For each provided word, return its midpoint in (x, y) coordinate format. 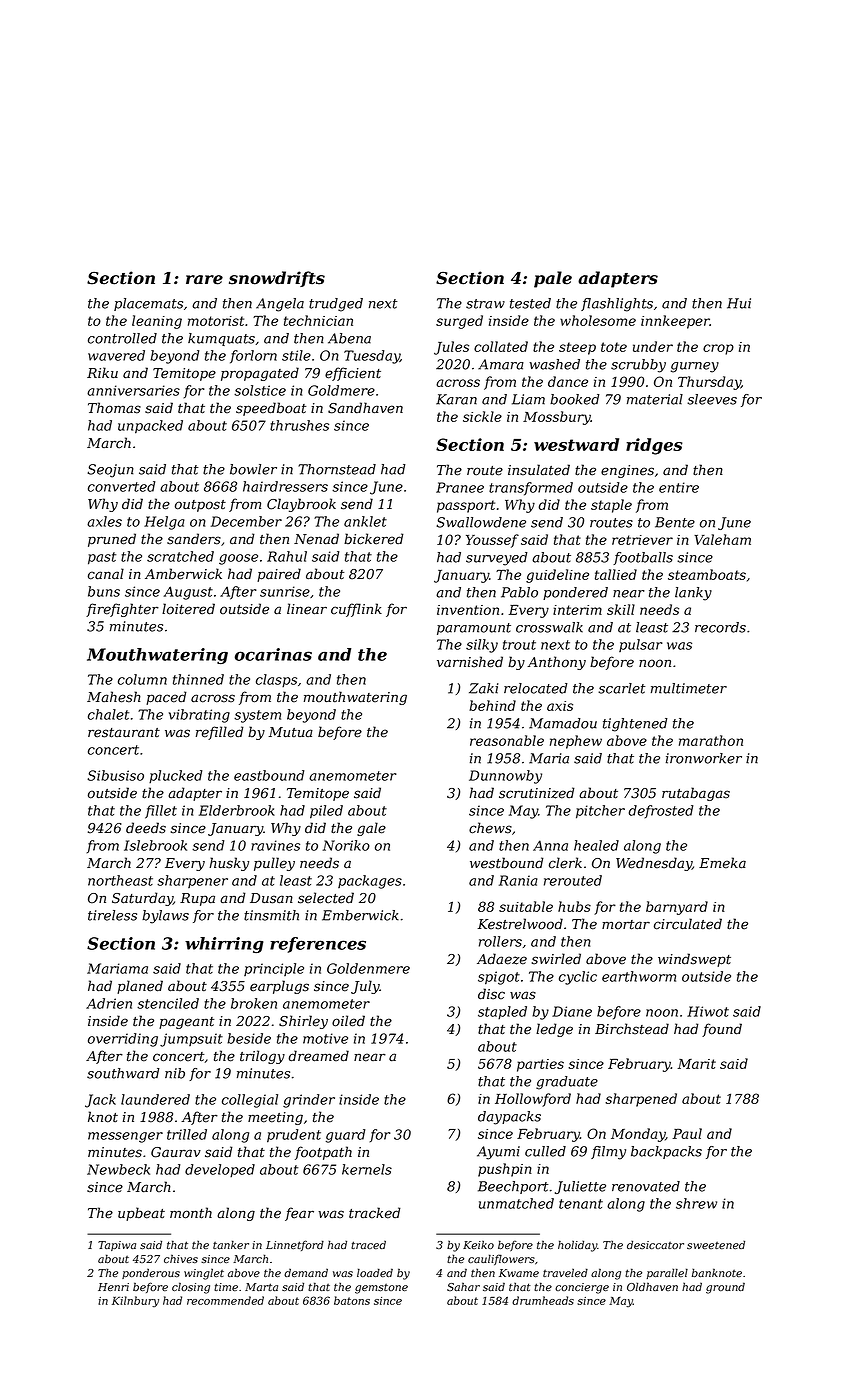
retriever (642, 540)
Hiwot (708, 1011)
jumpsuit (191, 1040)
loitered (188, 609)
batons (352, 1300)
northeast (120, 880)
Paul (687, 1133)
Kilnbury (135, 1301)
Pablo (519, 592)
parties (540, 1065)
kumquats (221, 339)
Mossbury (557, 418)
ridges (654, 446)
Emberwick (360, 915)
